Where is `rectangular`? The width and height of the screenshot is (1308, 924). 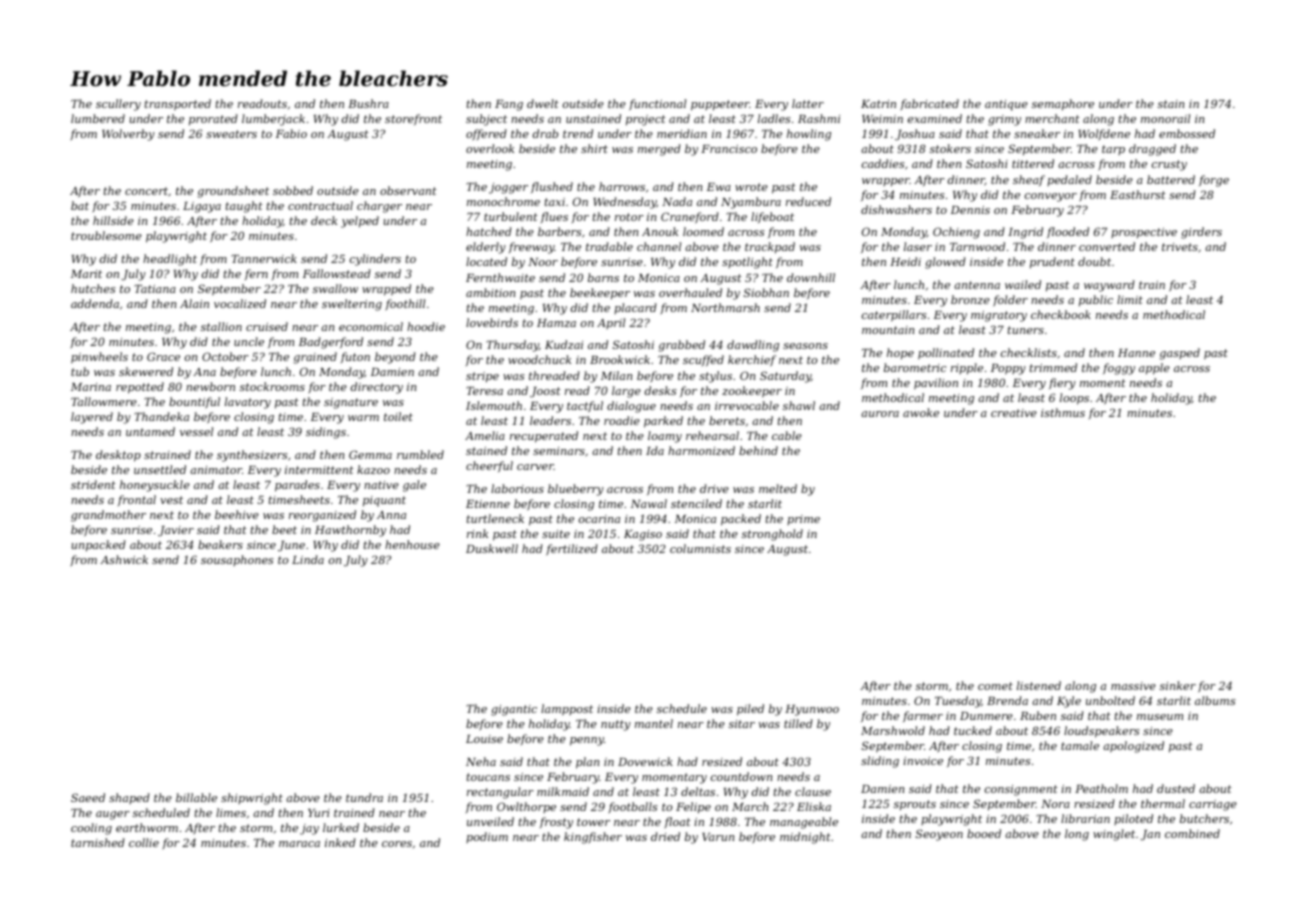
rectangular is located at coordinates (500, 793).
